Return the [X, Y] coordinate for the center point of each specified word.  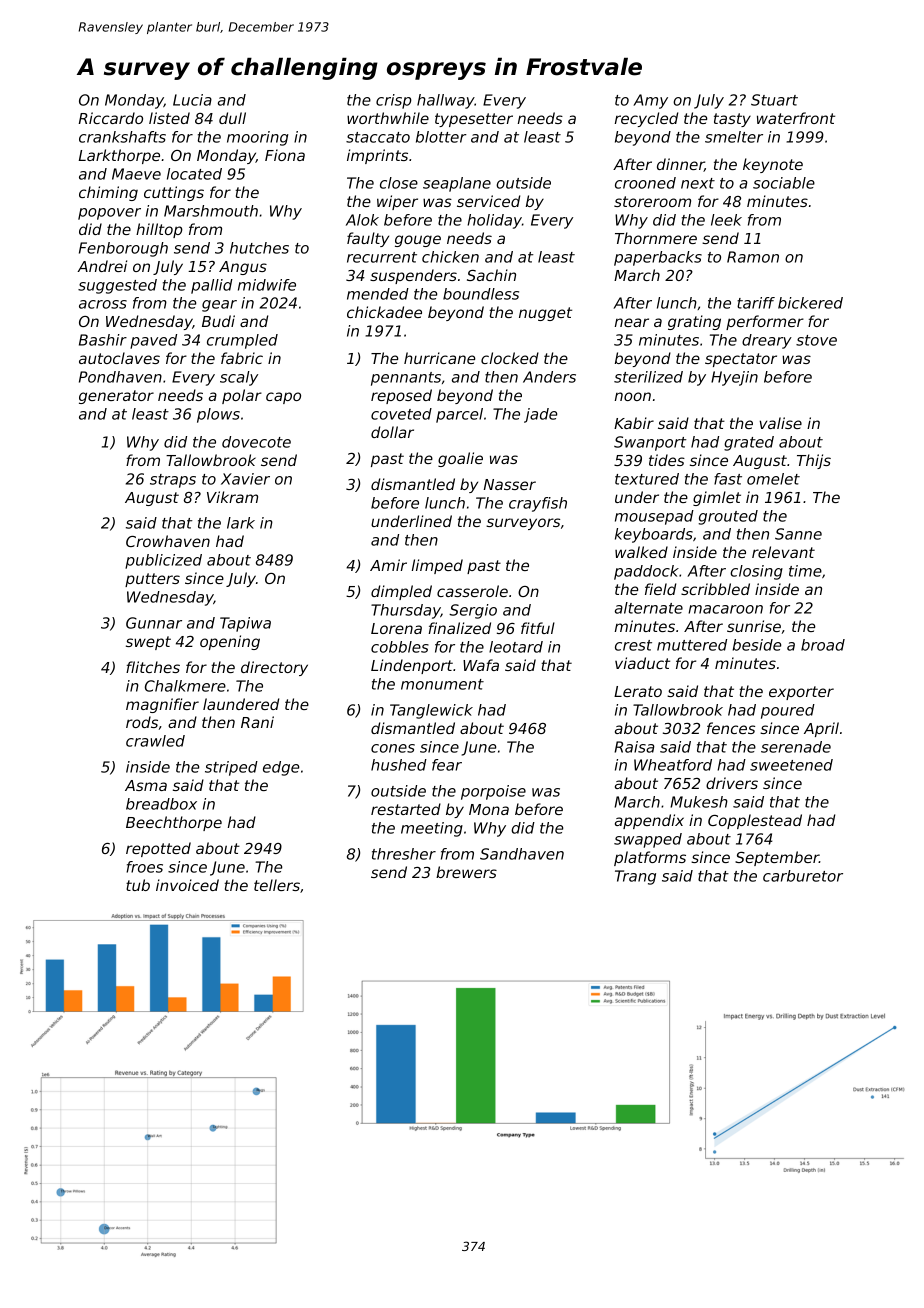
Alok [362, 220]
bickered [810, 303]
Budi [218, 321]
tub [138, 885]
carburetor [803, 876]
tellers [277, 885]
